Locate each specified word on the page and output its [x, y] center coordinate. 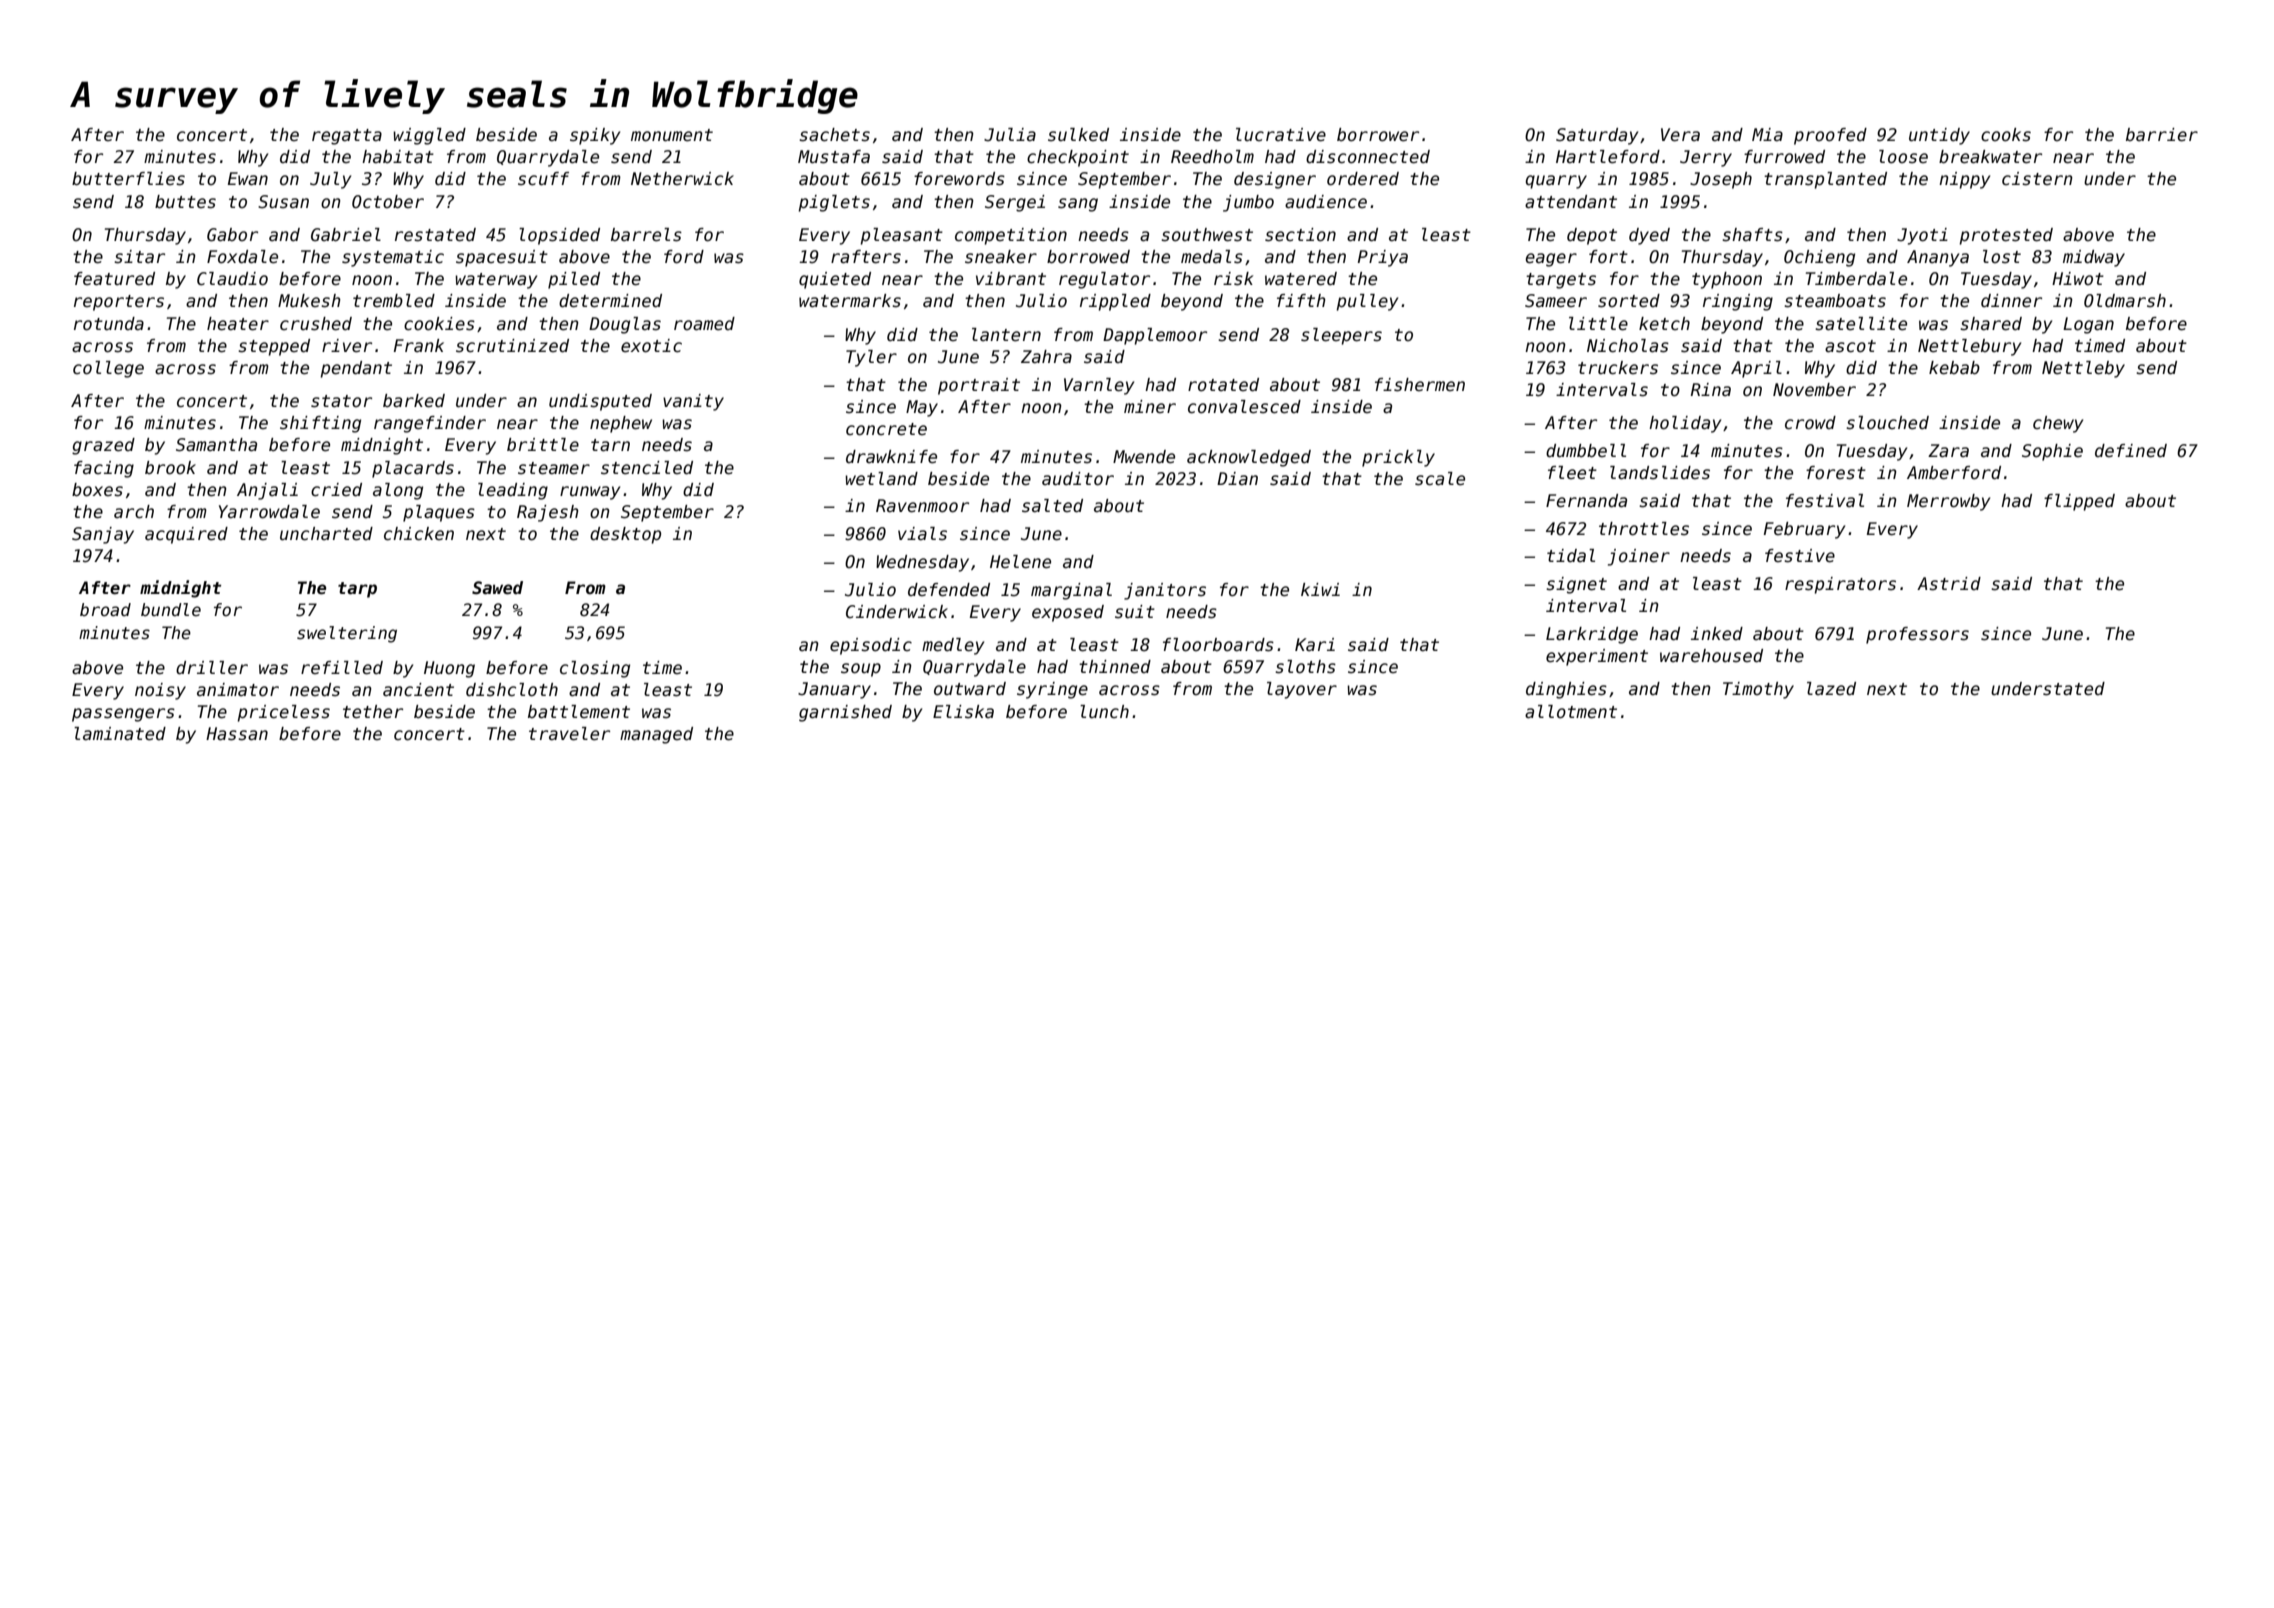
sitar [139, 257]
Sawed [497, 588]
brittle [543, 445]
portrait [979, 386]
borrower [1378, 135]
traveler [569, 734]
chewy [2058, 424]
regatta [347, 137]
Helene [1020, 562]
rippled [1115, 302]
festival [1825, 501]
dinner [2011, 301]
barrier [2162, 135]
